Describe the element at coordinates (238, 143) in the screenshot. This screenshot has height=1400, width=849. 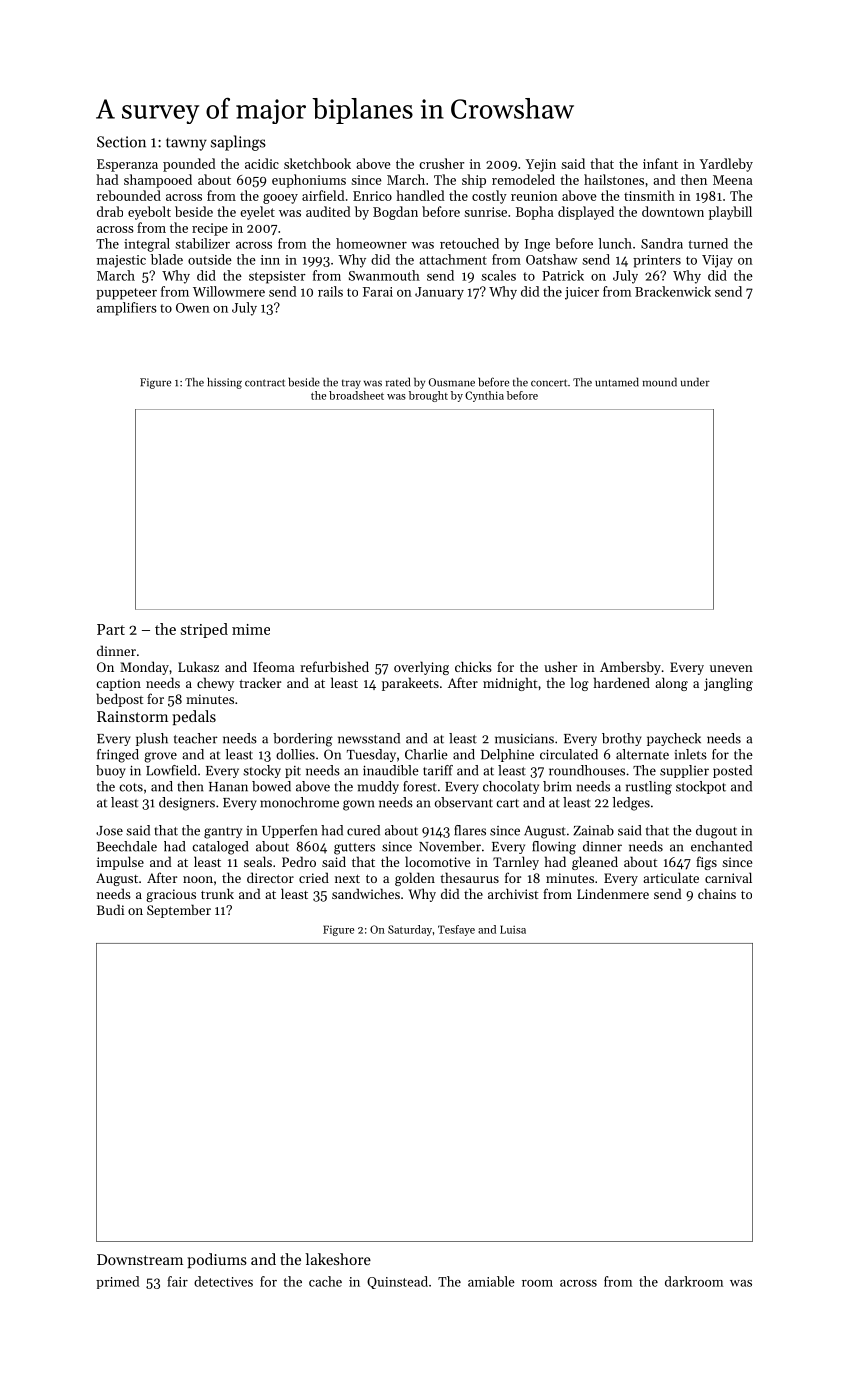
I see `saplings` at that location.
